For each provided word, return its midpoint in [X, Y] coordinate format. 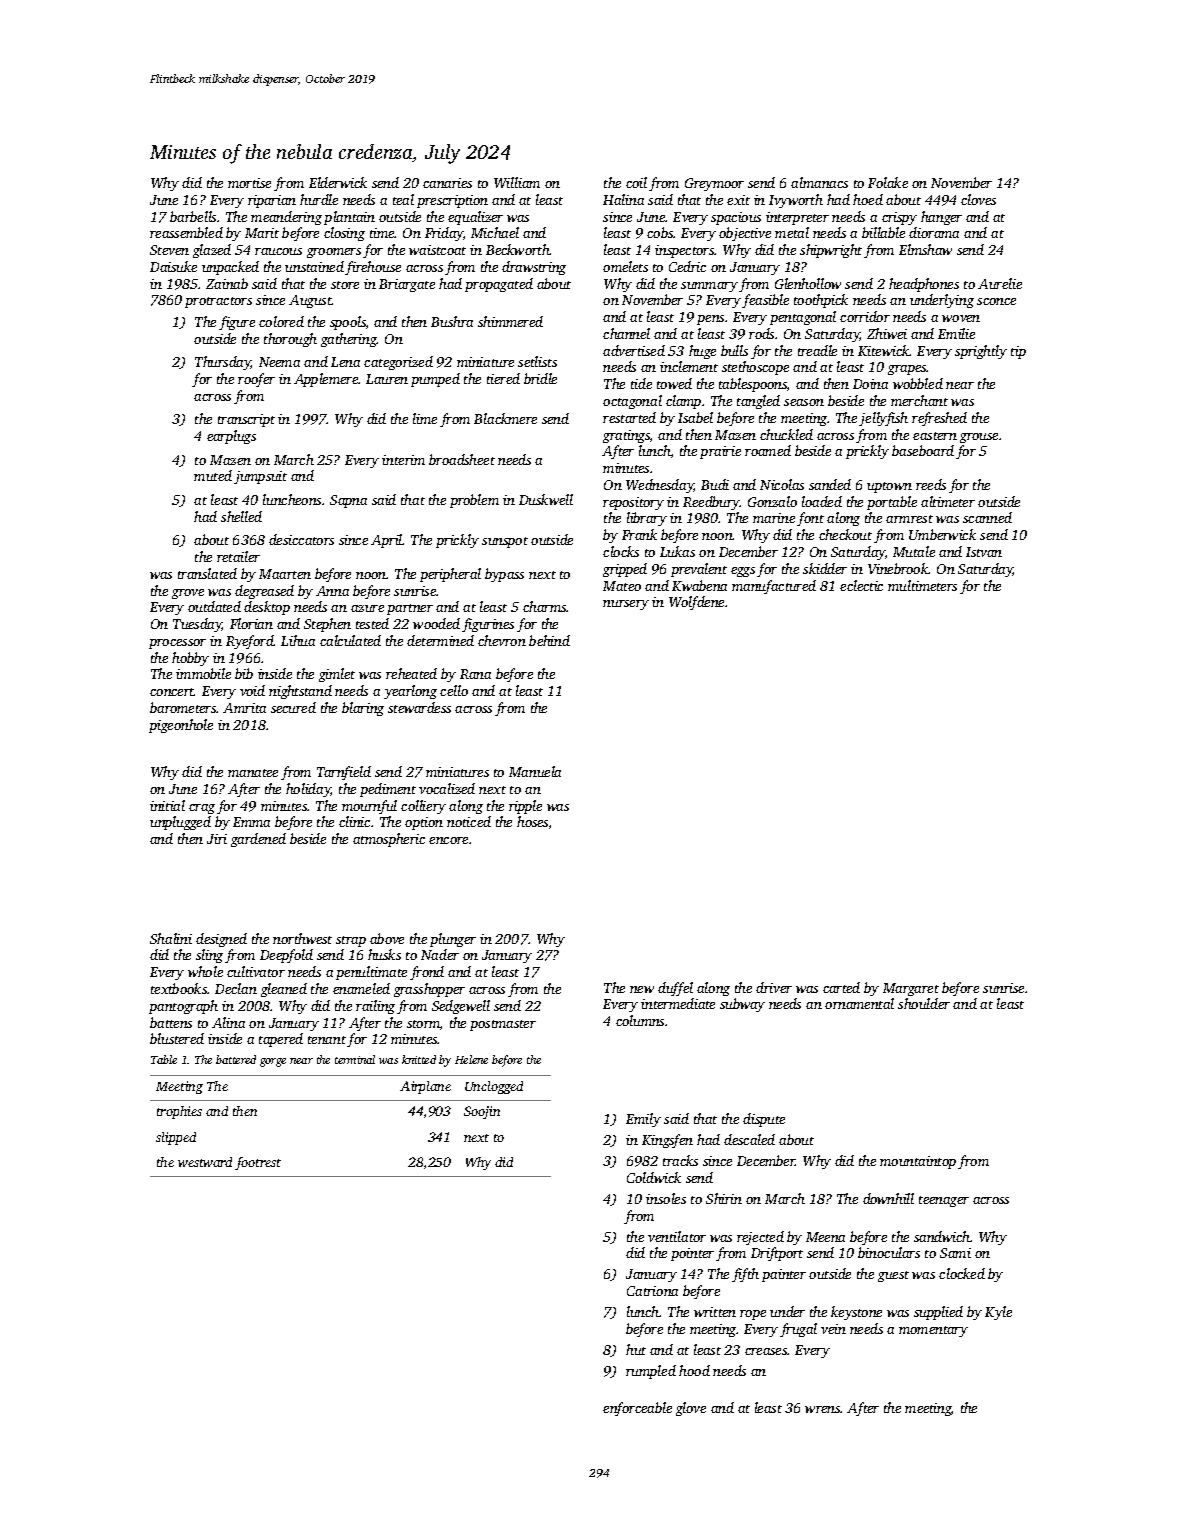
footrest [258, 1163]
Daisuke [173, 266]
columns [640, 1020]
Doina [870, 384]
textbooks [179, 988]
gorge [273, 1062]
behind [549, 640]
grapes [907, 370]
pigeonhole [181, 726]
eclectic [861, 585]
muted [213, 475]
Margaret [911, 989]
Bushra [452, 321]
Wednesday [660, 486]
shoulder [924, 1003]
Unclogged [494, 1087]
